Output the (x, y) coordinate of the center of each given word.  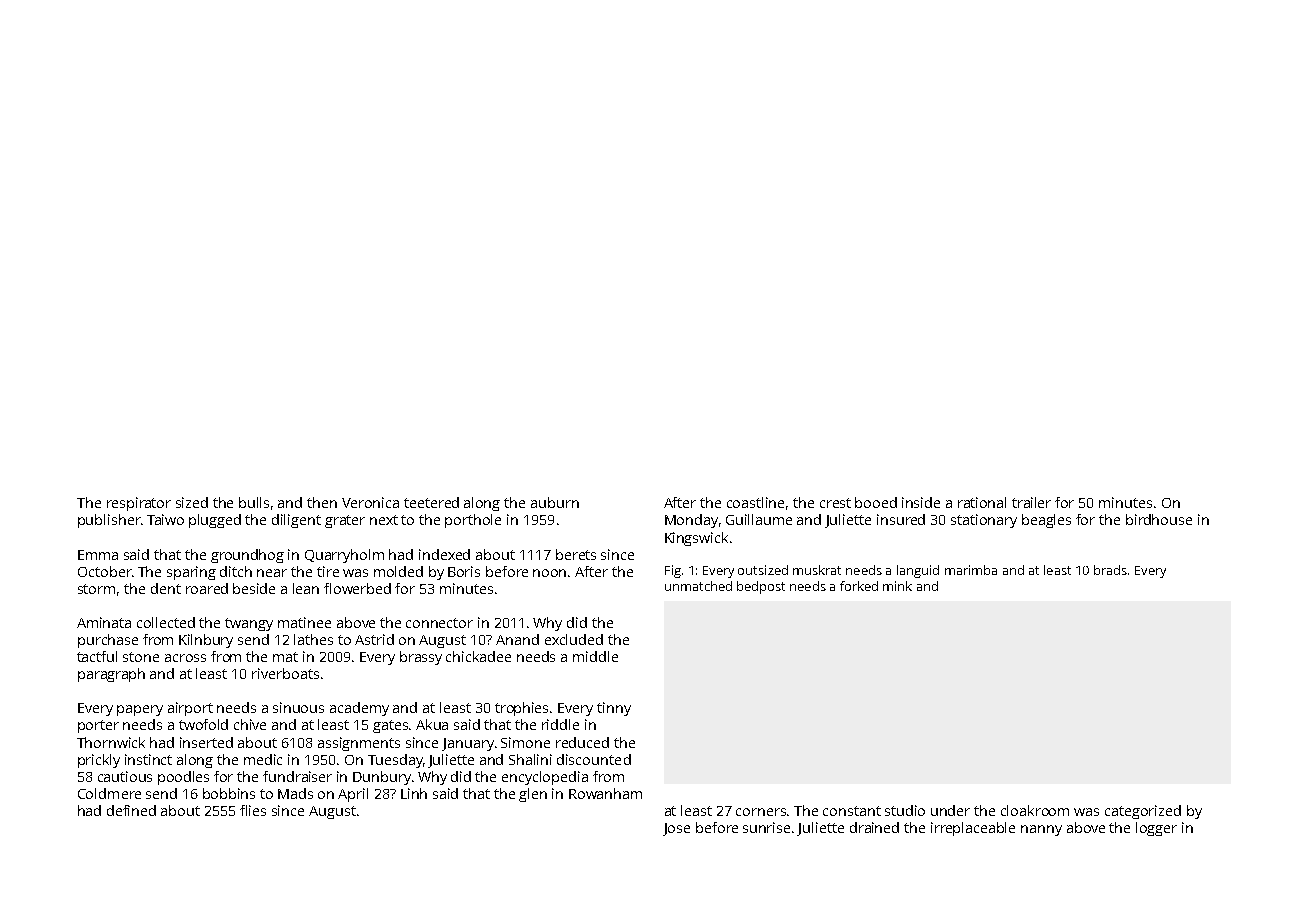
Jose (676, 829)
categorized (1143, 812)
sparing (191, 573)
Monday (691, 521)
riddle (560, 724)
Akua (432, 724)
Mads (295, 793)
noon (549, 573)
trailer (1031, 502)
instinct (148, 759)
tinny (614, 709)
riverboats (285, 673)
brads (1110, 570)
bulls (254, 502)
